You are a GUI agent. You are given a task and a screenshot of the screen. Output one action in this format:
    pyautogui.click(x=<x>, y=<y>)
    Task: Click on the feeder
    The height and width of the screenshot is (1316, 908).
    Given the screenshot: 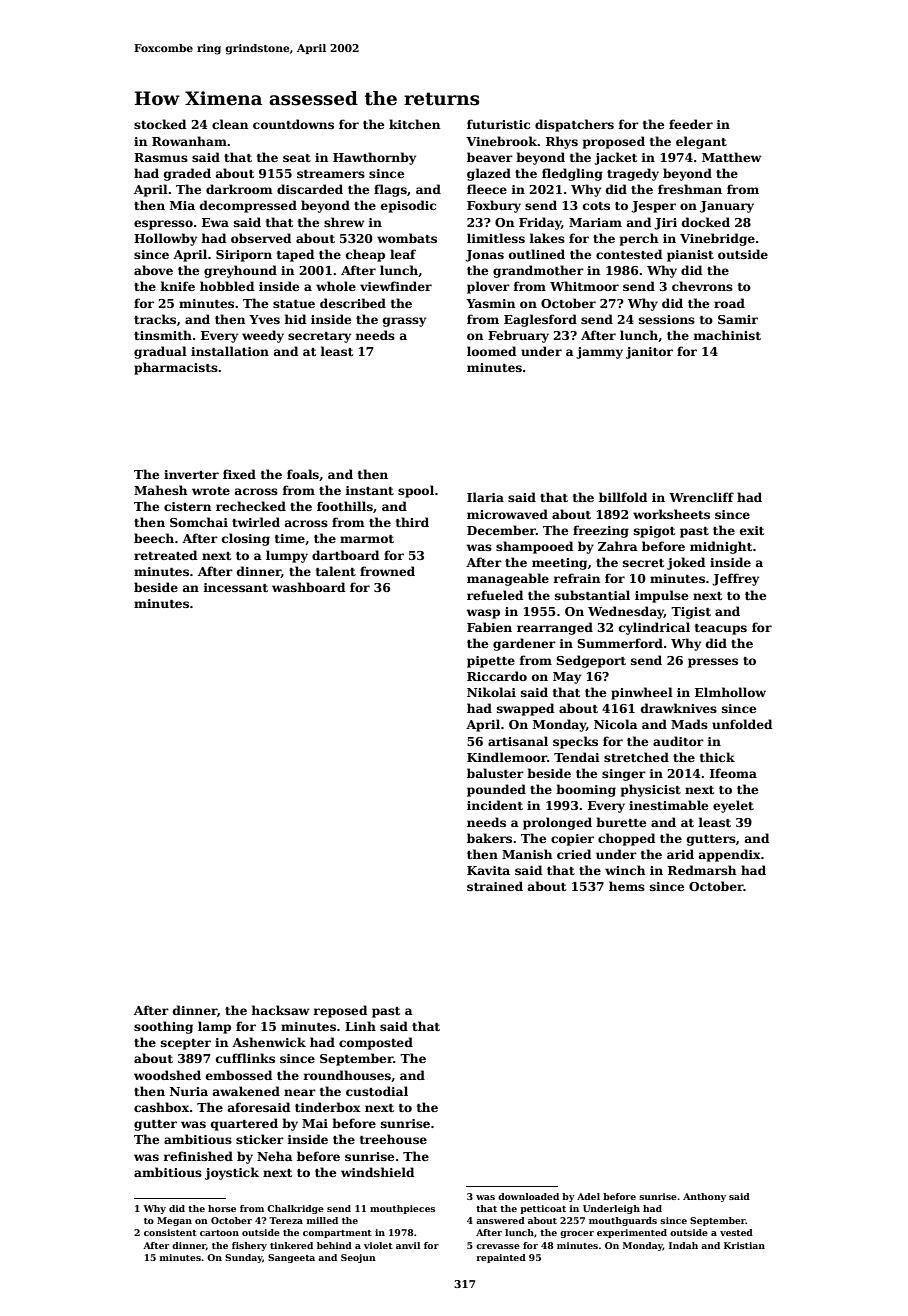 What is the action you would take?
    pyautogui.click(x=691, y=124)
